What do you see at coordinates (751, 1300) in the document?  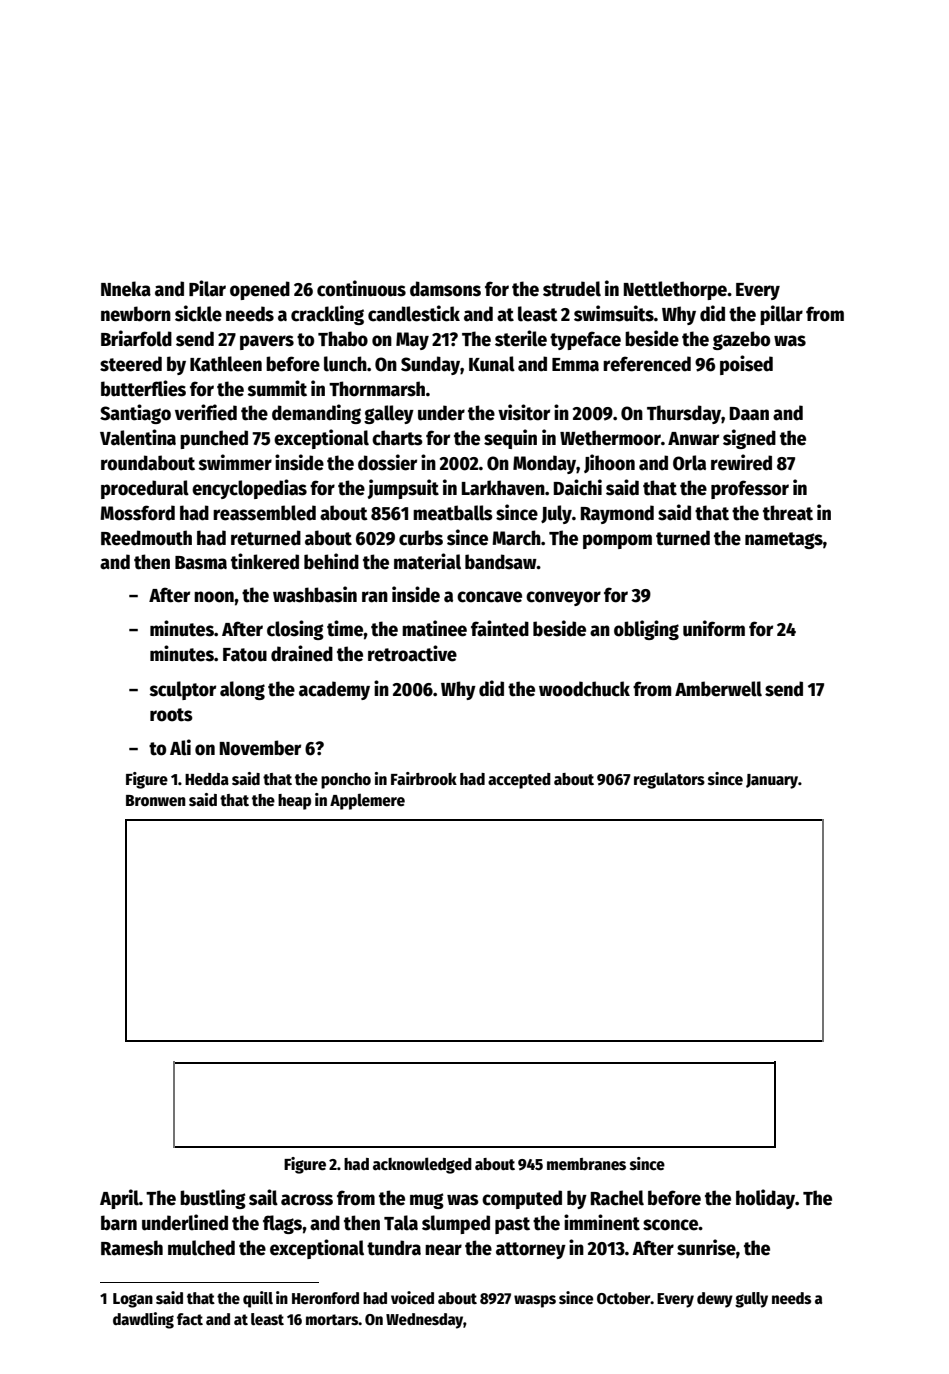 I see `gully` at bounding box center [751, 1300].
